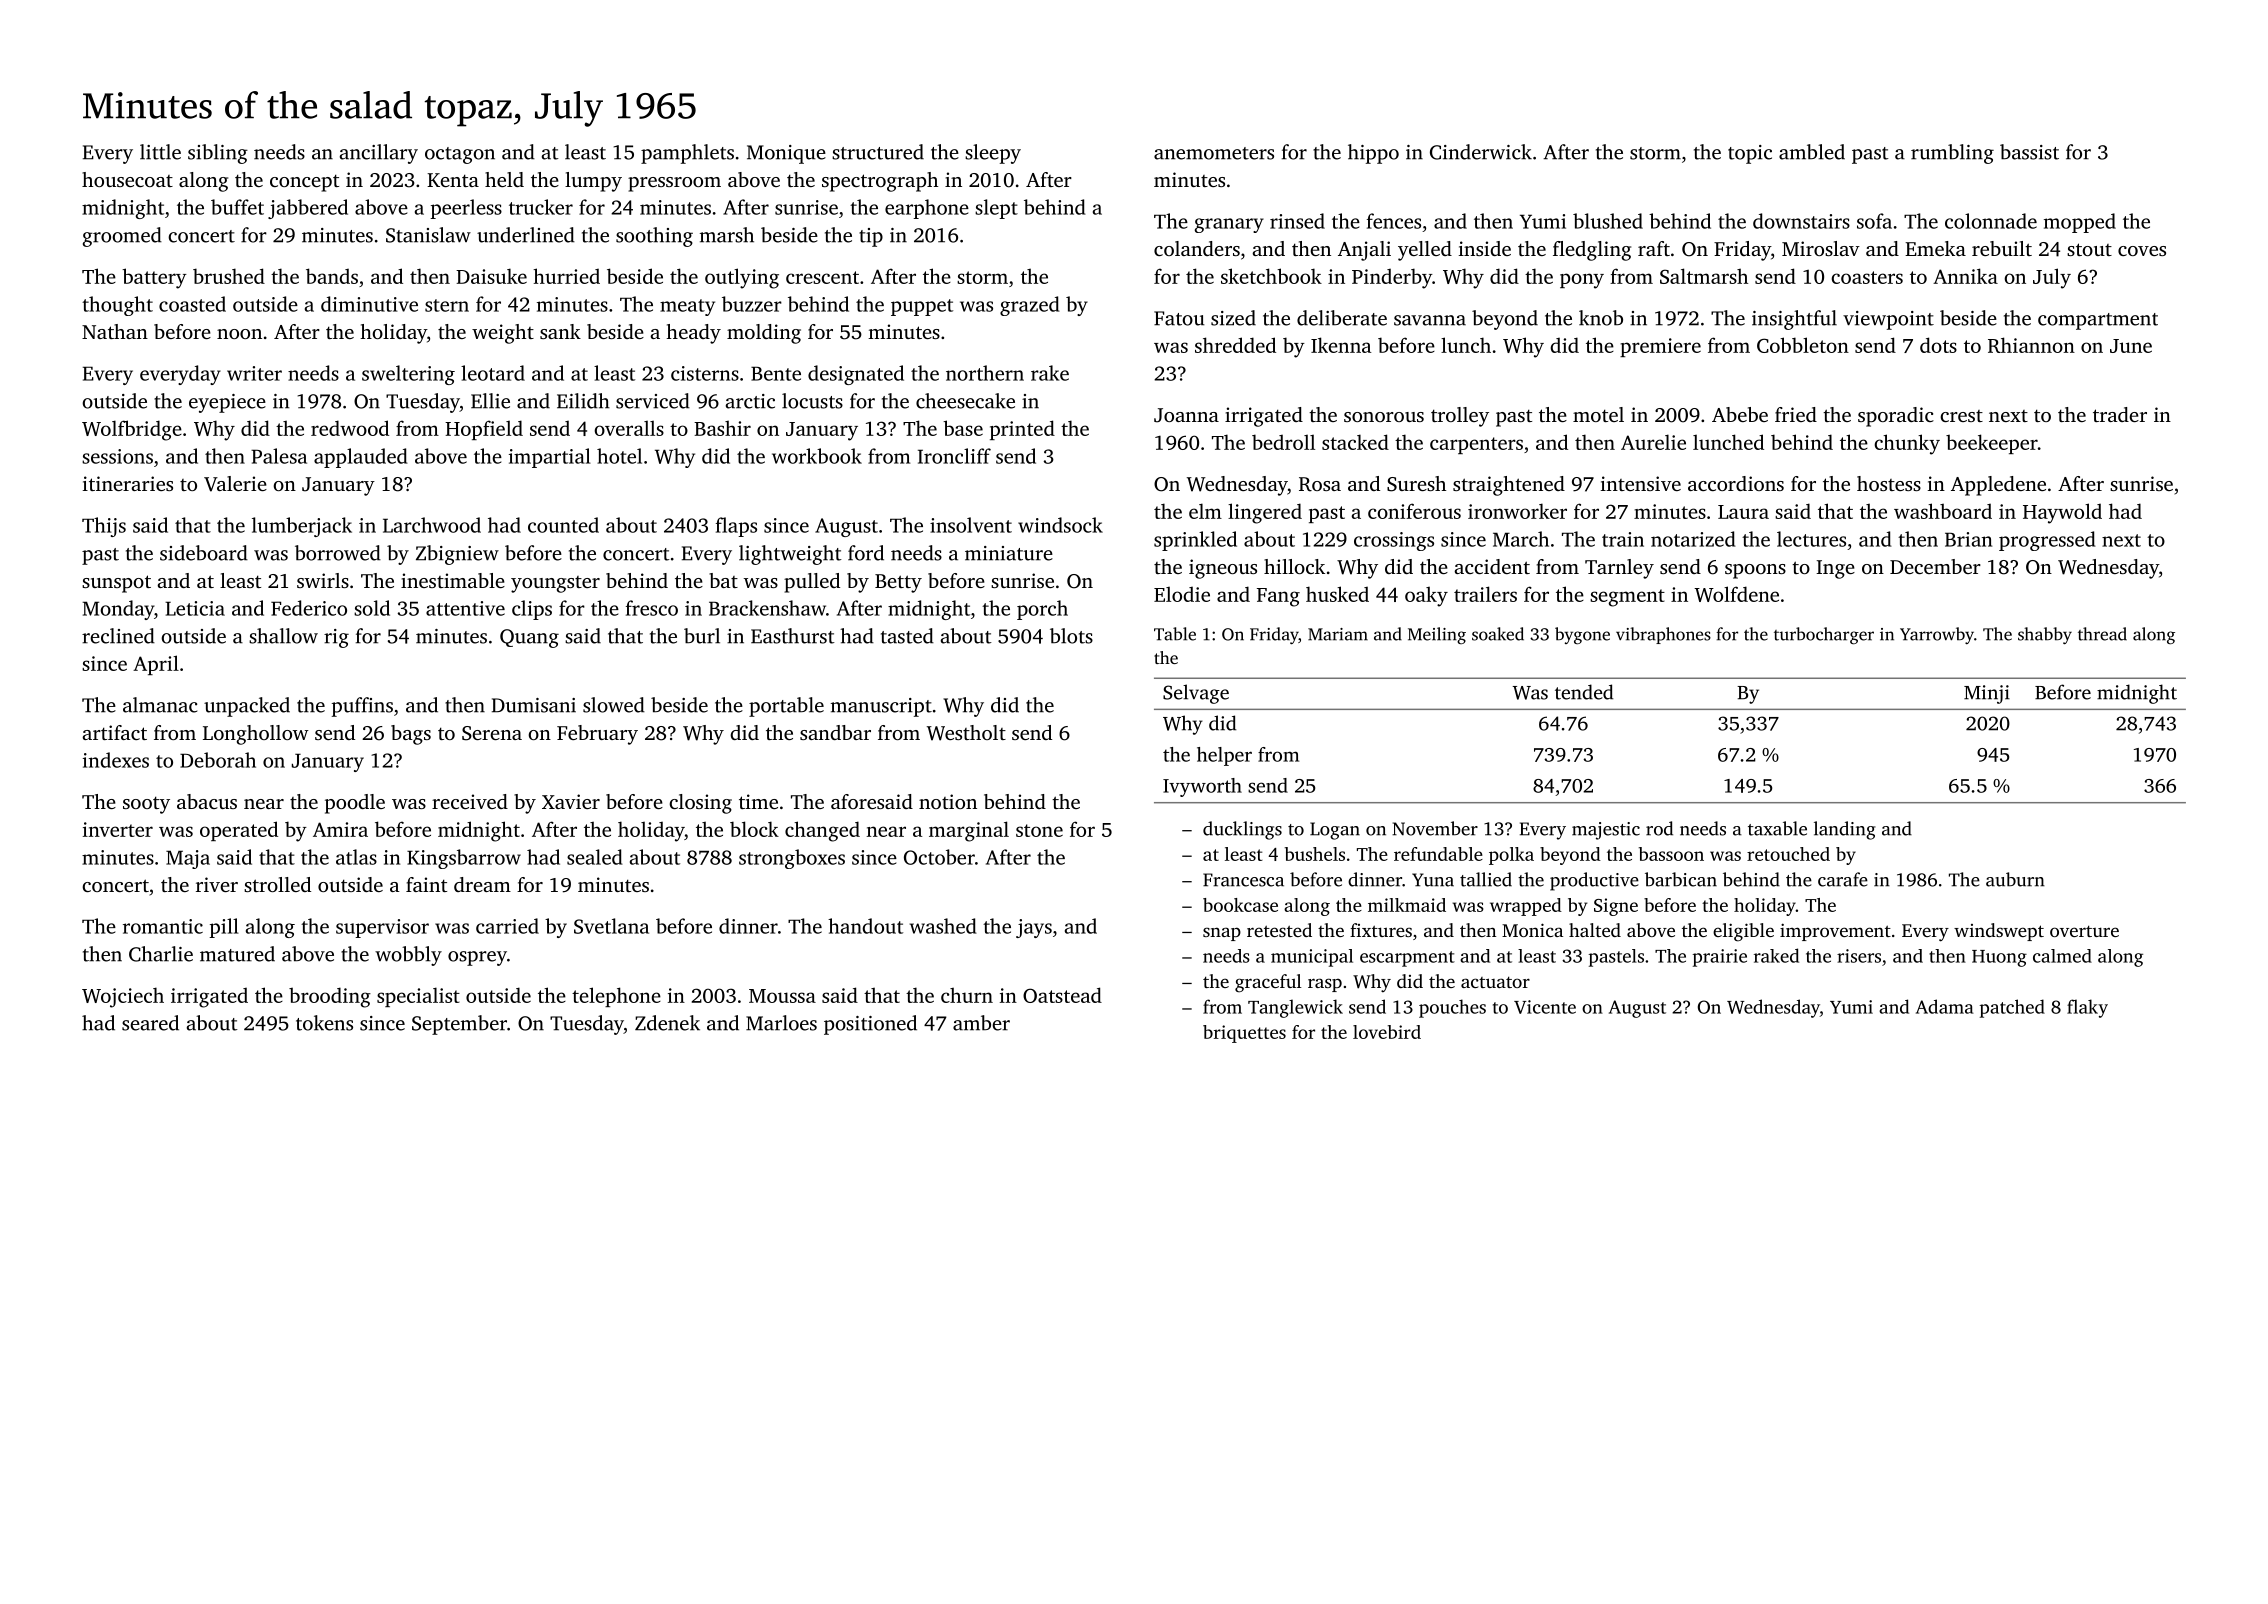 The image size is (2268, 1604). I want to click on auburn, so click(2015, 879).
